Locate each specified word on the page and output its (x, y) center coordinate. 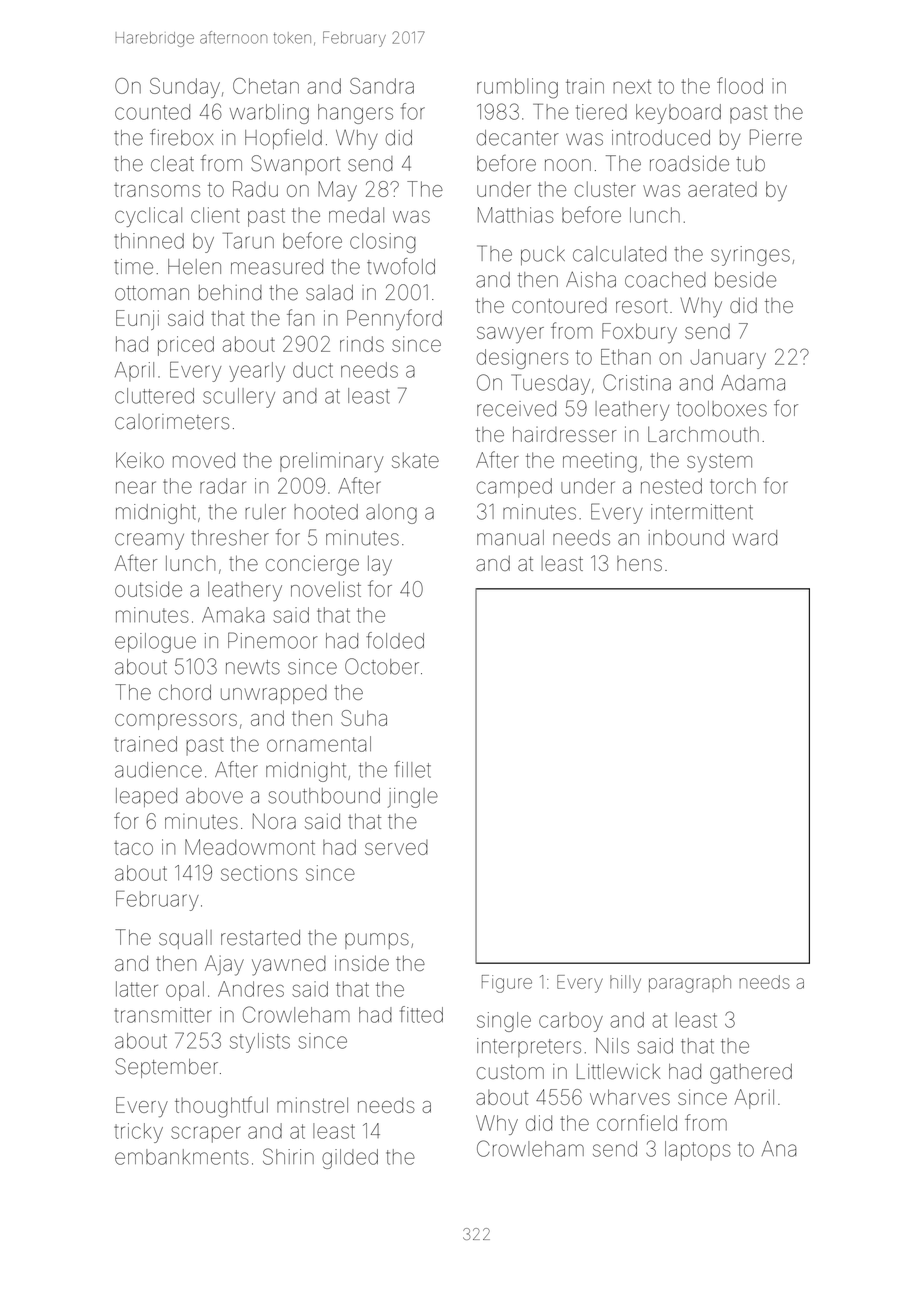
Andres (251, 989)
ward (755, 538)
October (382, 666)
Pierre (776, 137)
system (719, 462)
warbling (269, 114)
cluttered (154, 396)
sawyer (510, 335)
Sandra (382, 86)
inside (362, 963)
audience (158, 770)
